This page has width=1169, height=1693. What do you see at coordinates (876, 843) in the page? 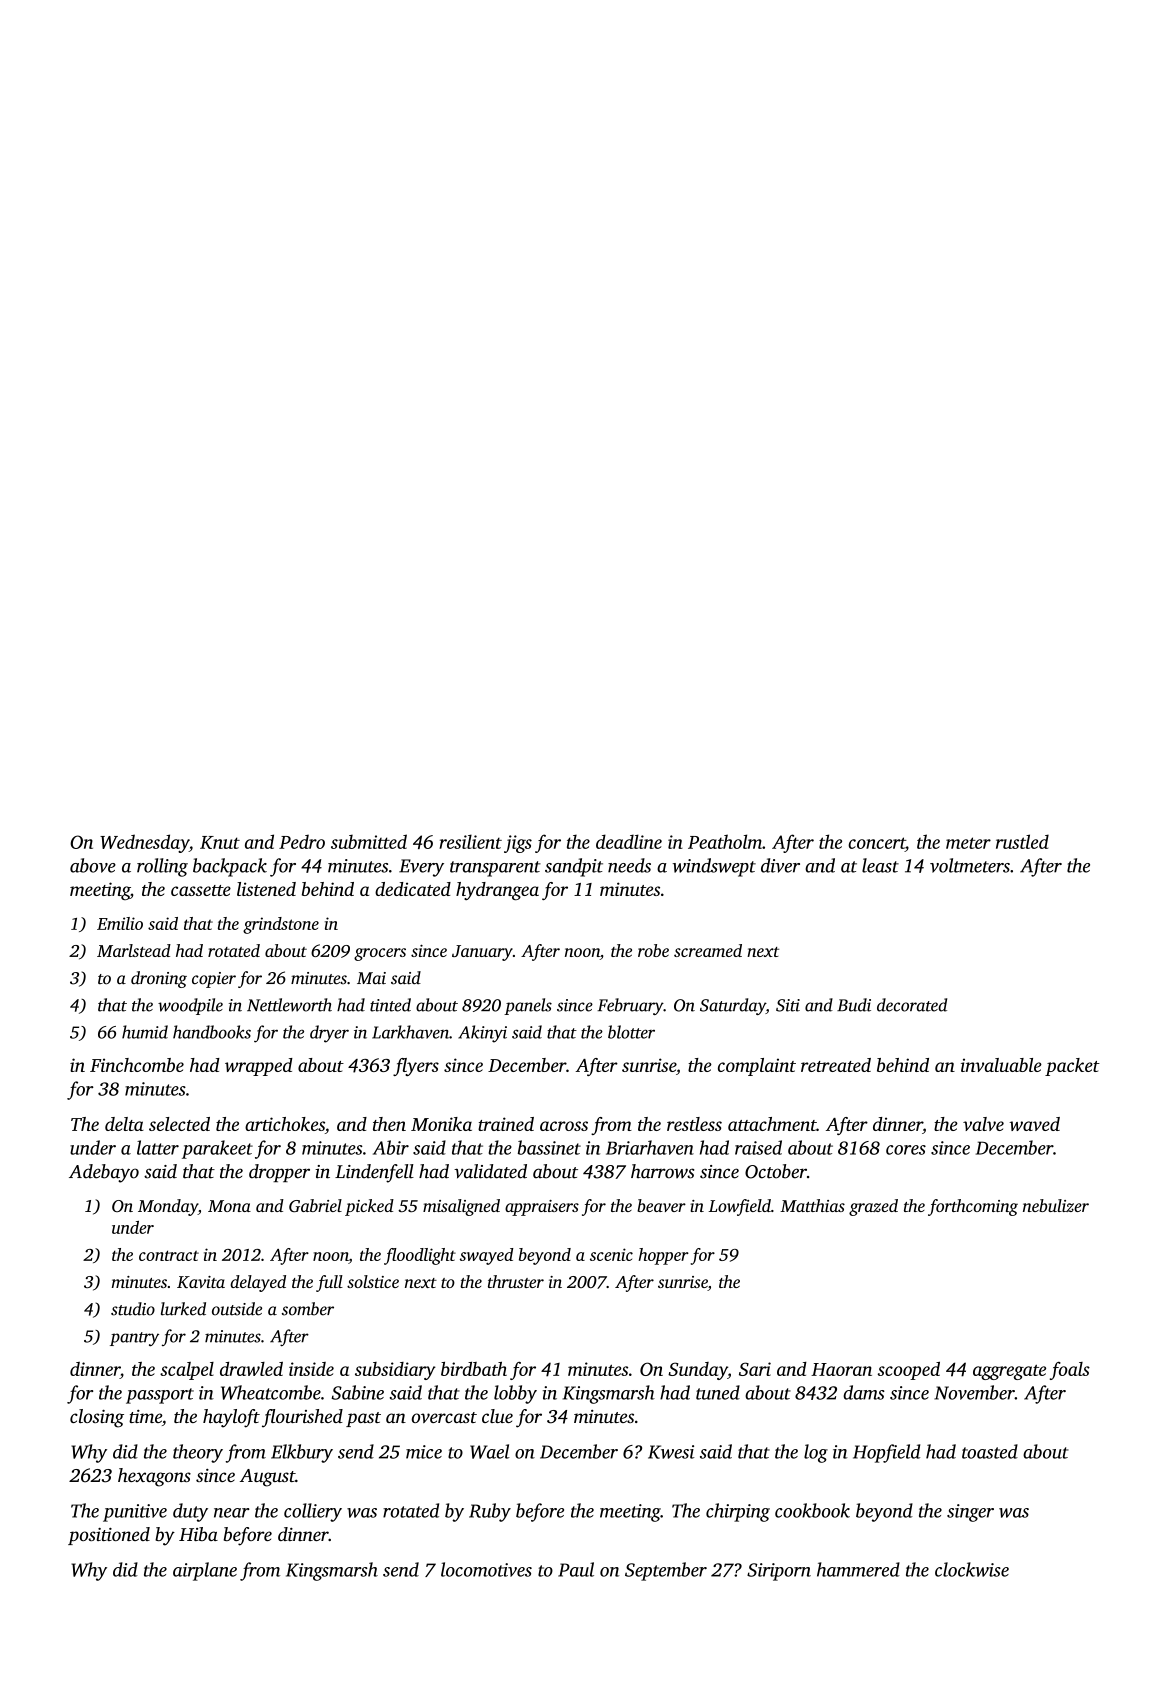
I see `concert` at bounding box center [876, 843].
